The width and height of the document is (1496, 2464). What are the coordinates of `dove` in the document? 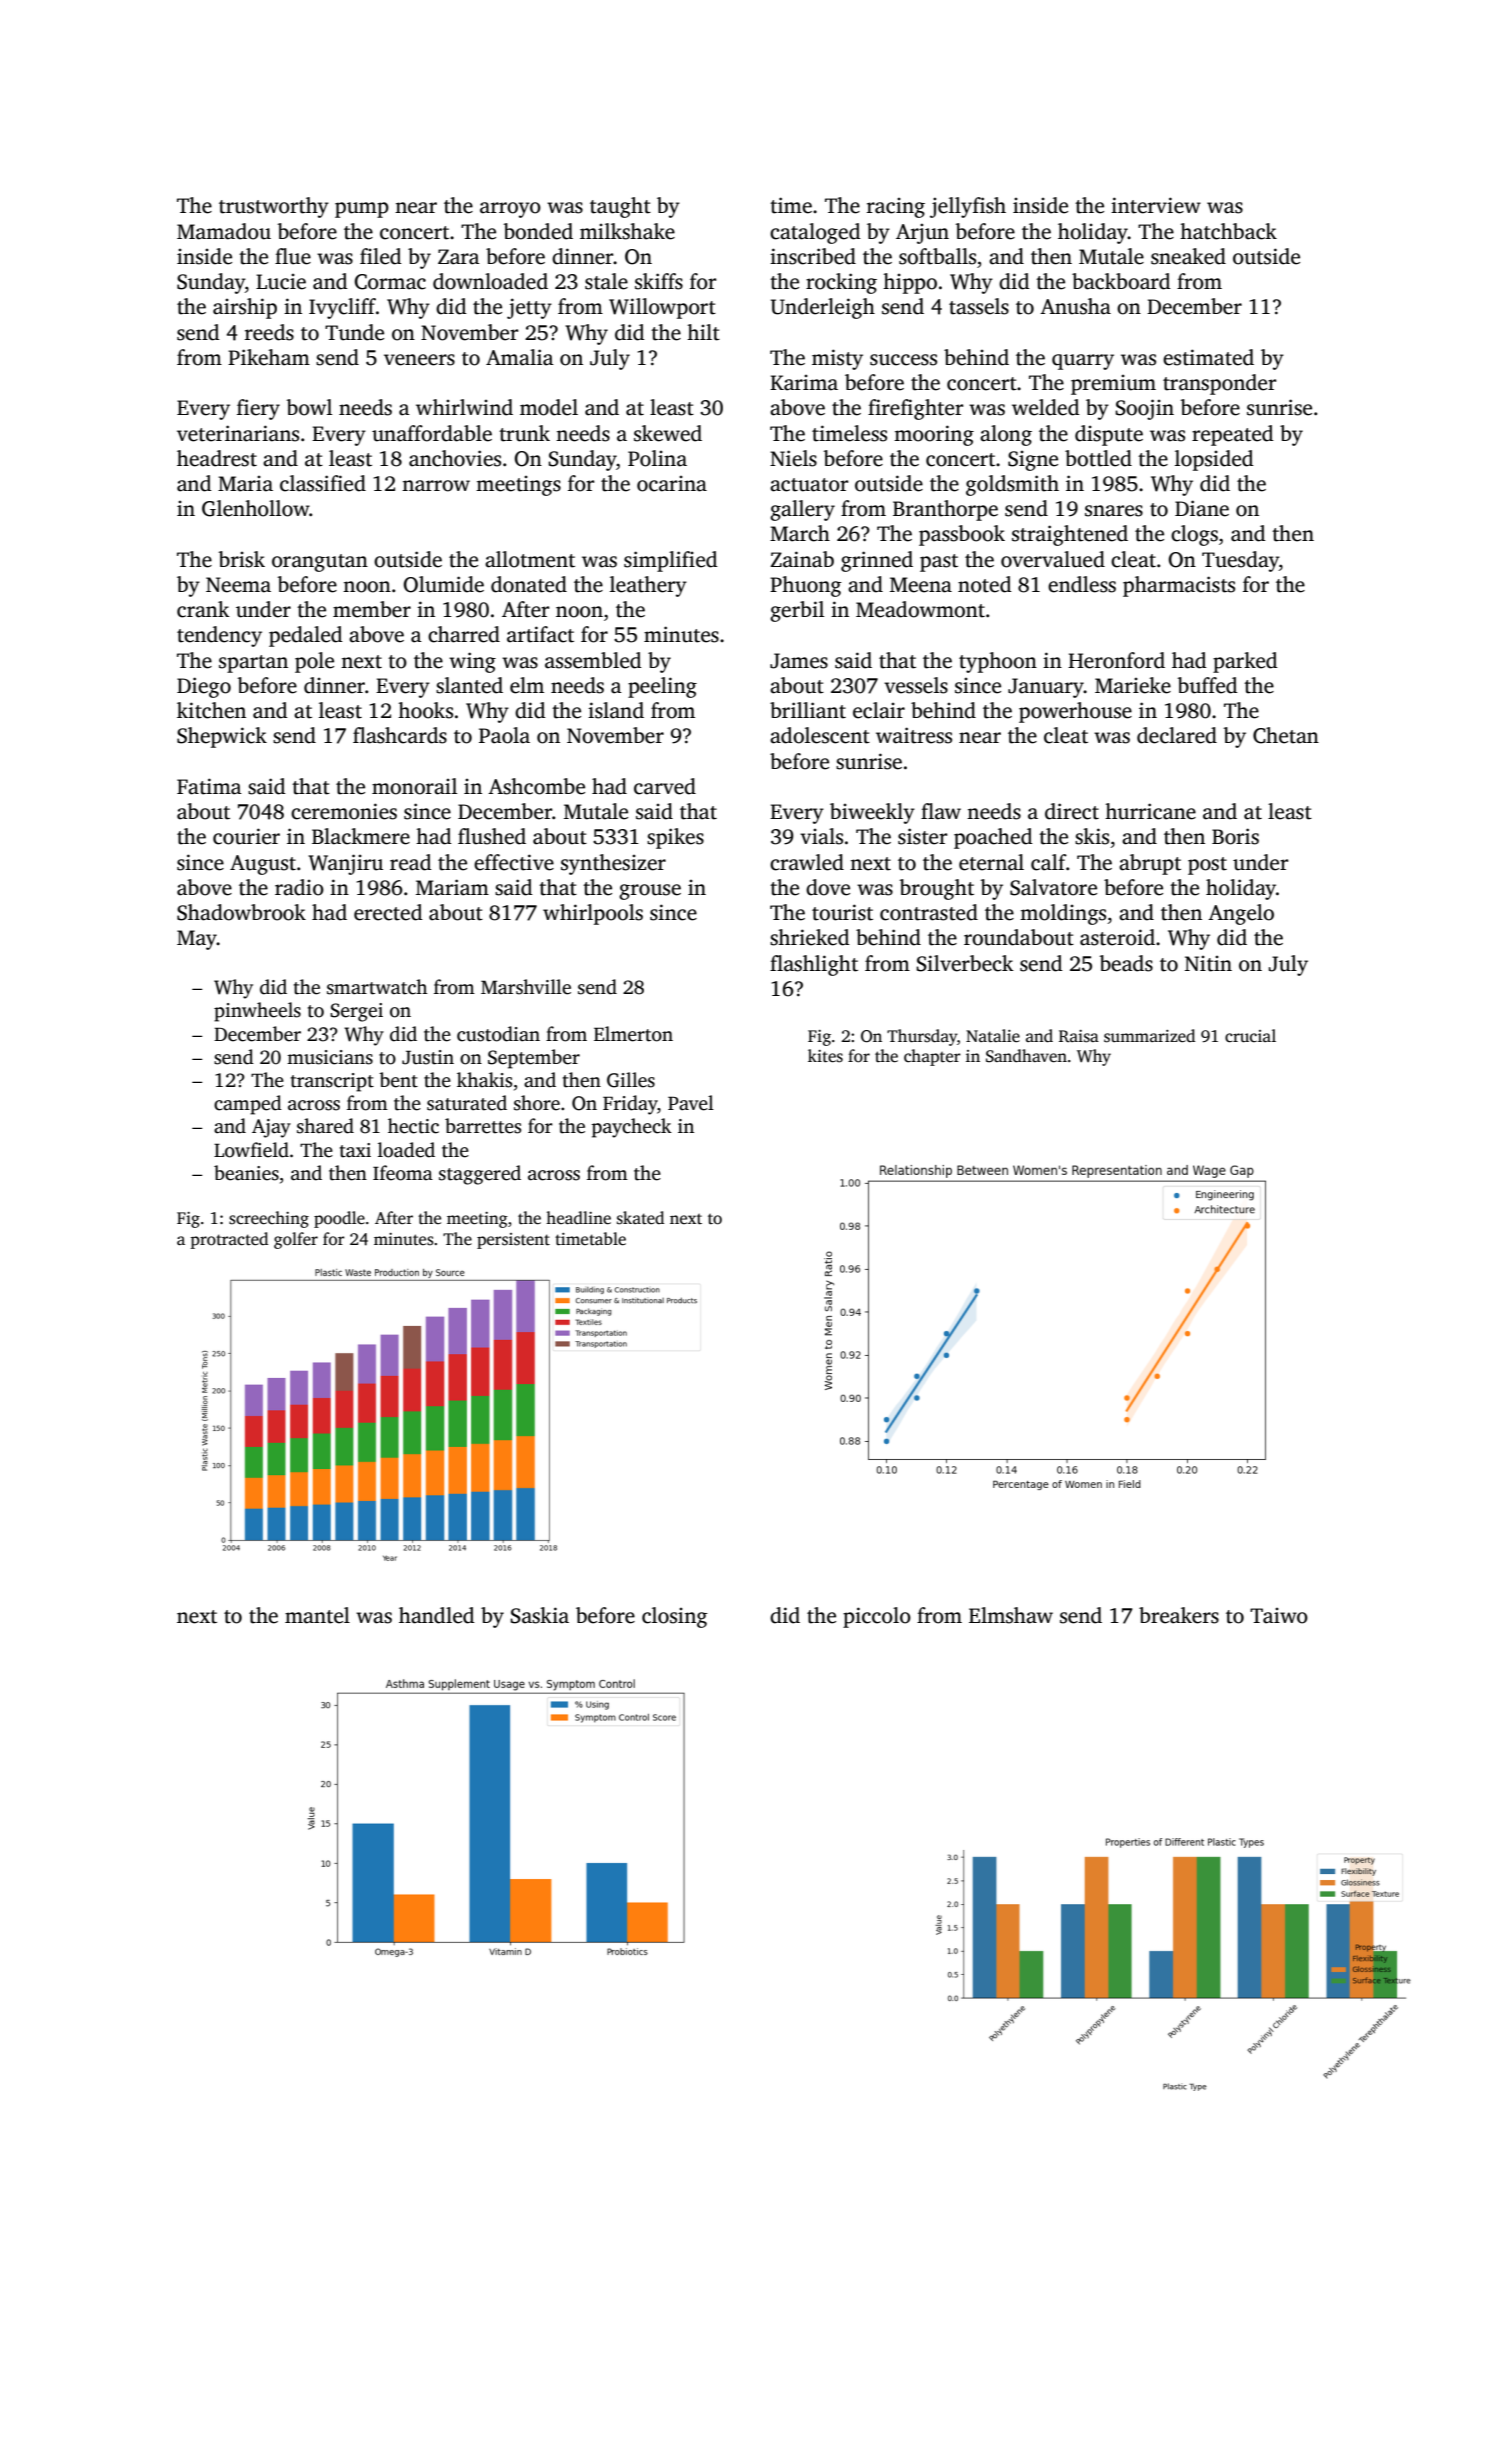 It's located at (828, 887).
